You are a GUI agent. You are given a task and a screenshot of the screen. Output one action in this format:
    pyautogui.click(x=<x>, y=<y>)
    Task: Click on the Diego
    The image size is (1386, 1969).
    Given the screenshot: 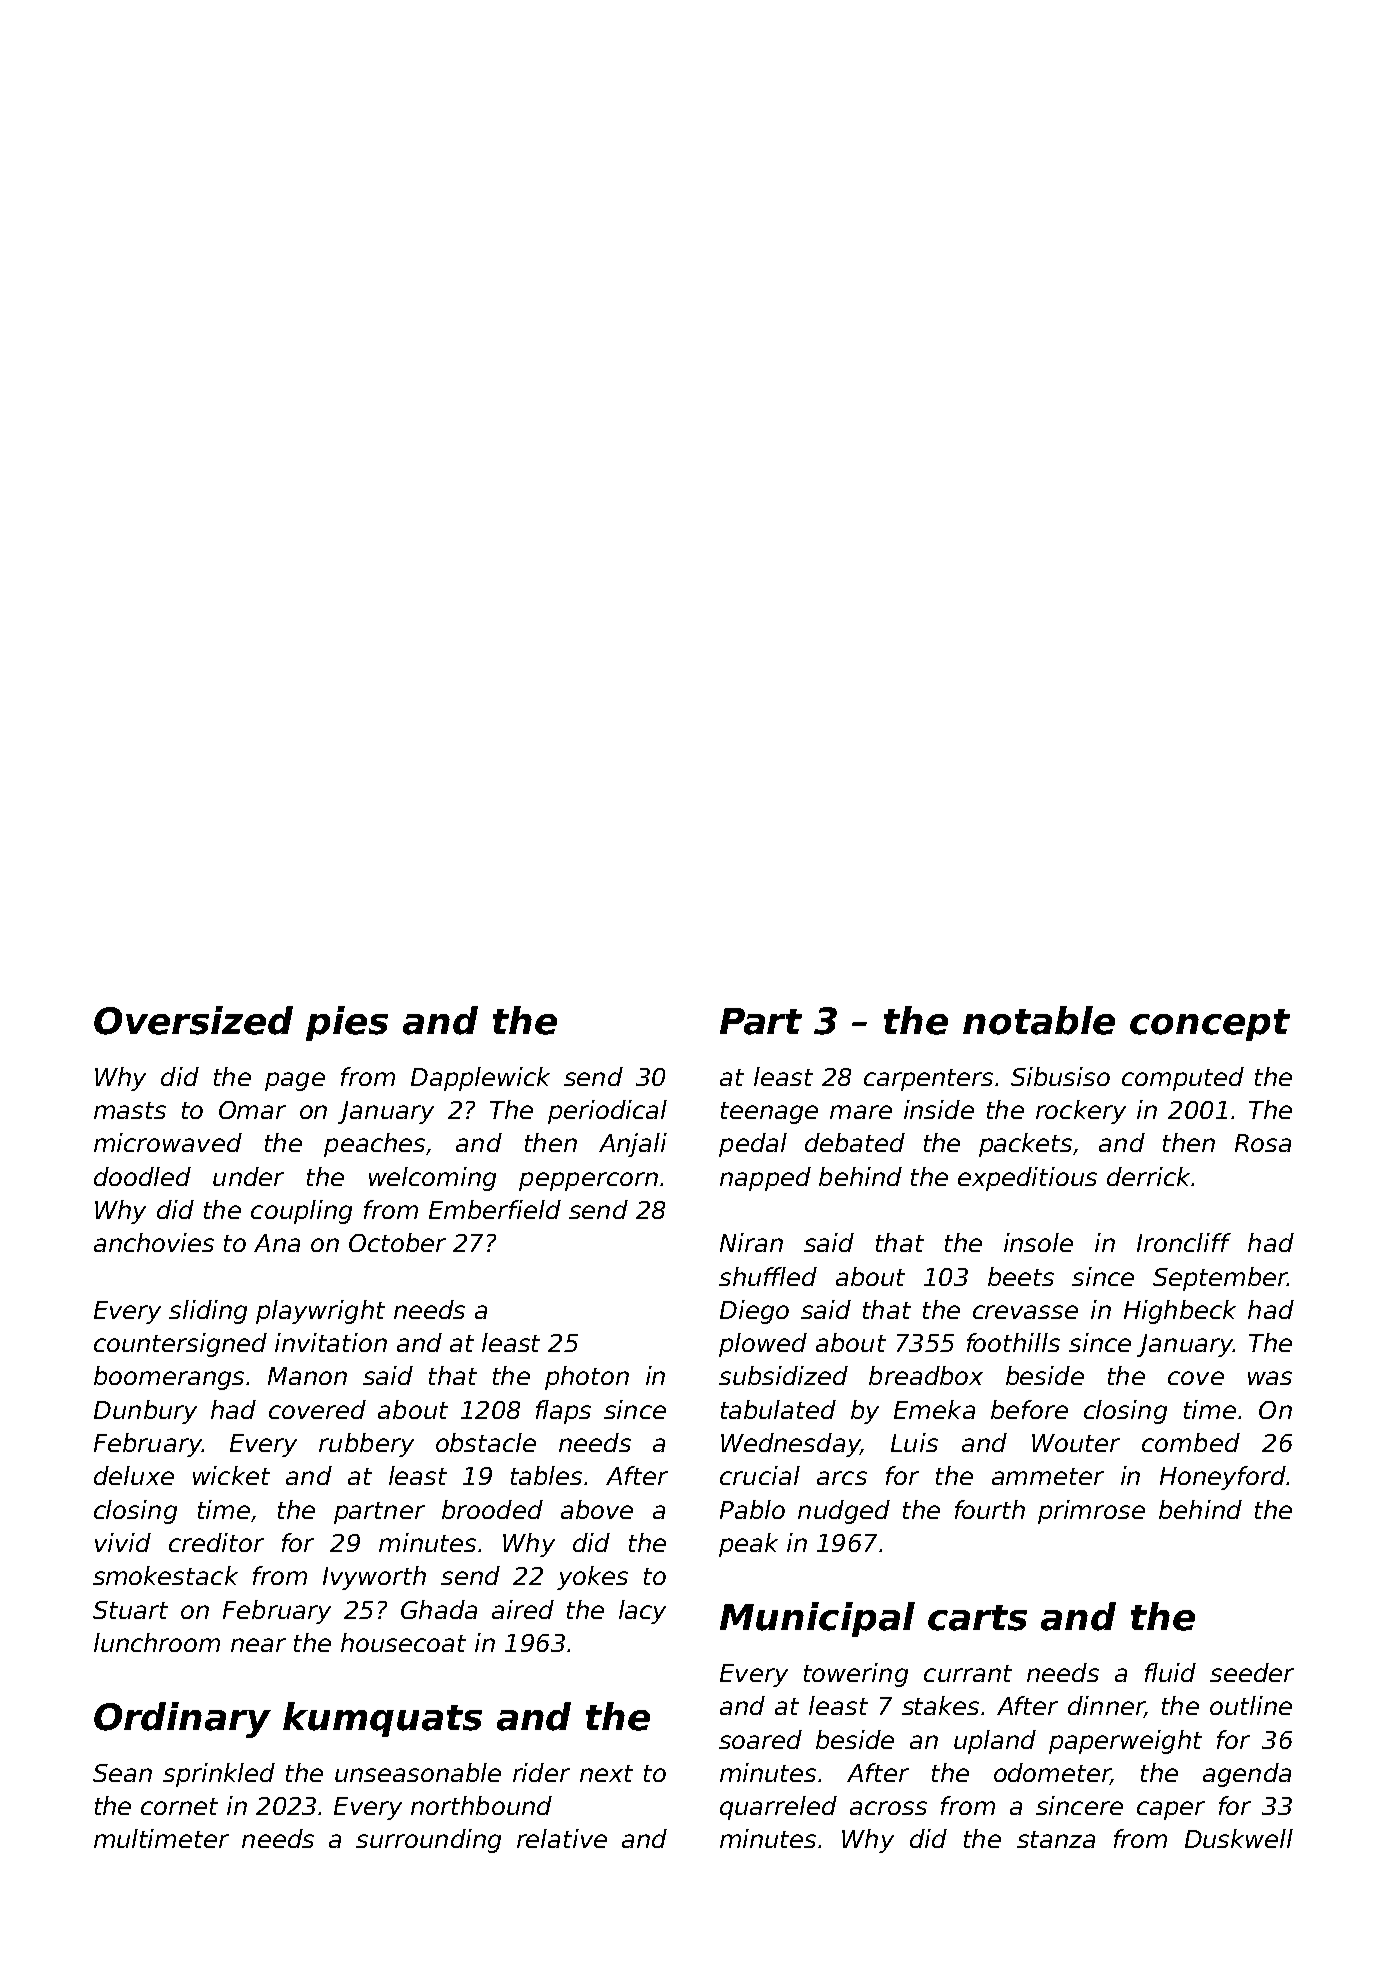 What is the action you would take?
    pyautogui.click(x=754, y=1312)
